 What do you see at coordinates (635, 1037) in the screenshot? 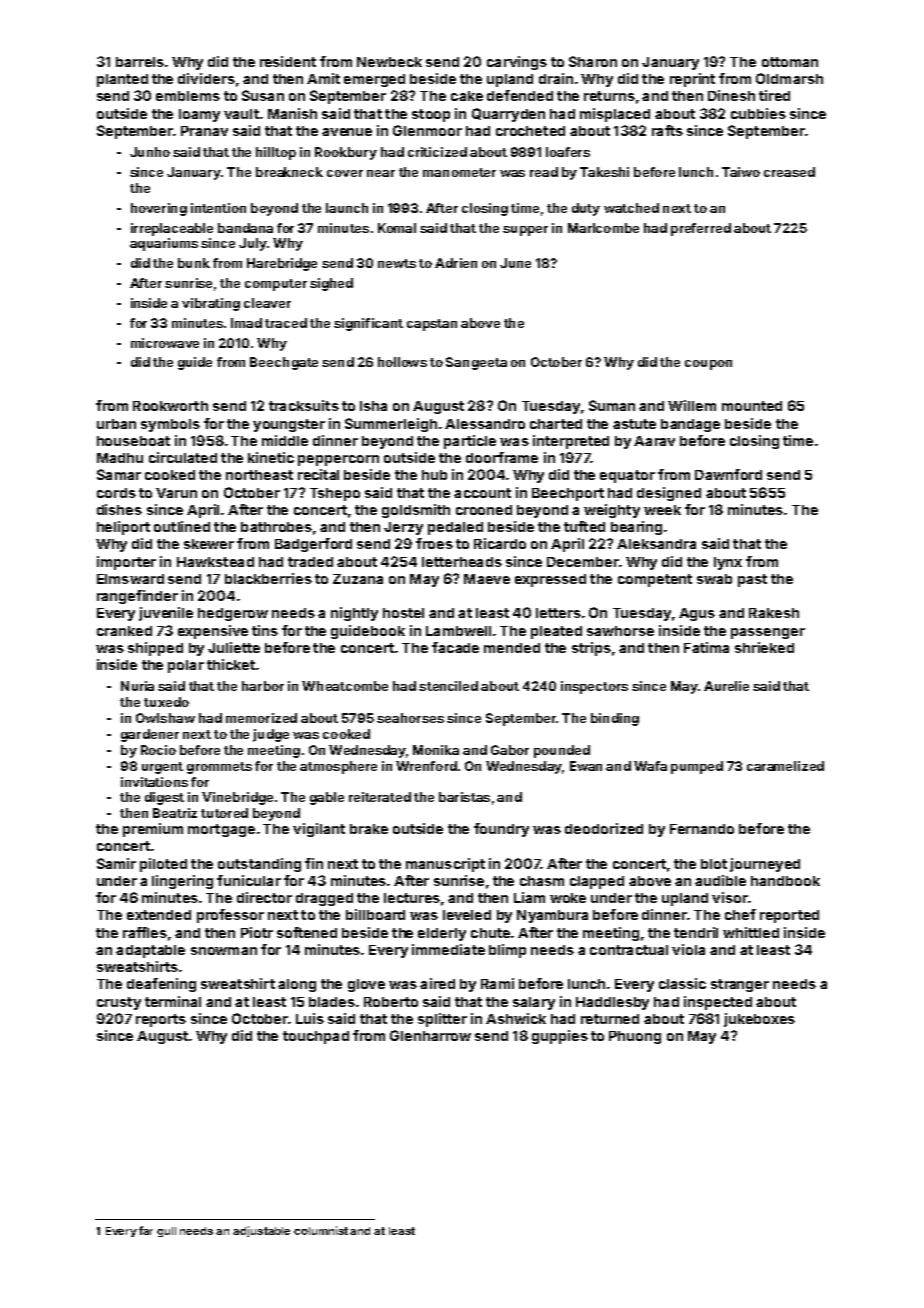
I see `Phuong` at bounding box center [635, 1037].
